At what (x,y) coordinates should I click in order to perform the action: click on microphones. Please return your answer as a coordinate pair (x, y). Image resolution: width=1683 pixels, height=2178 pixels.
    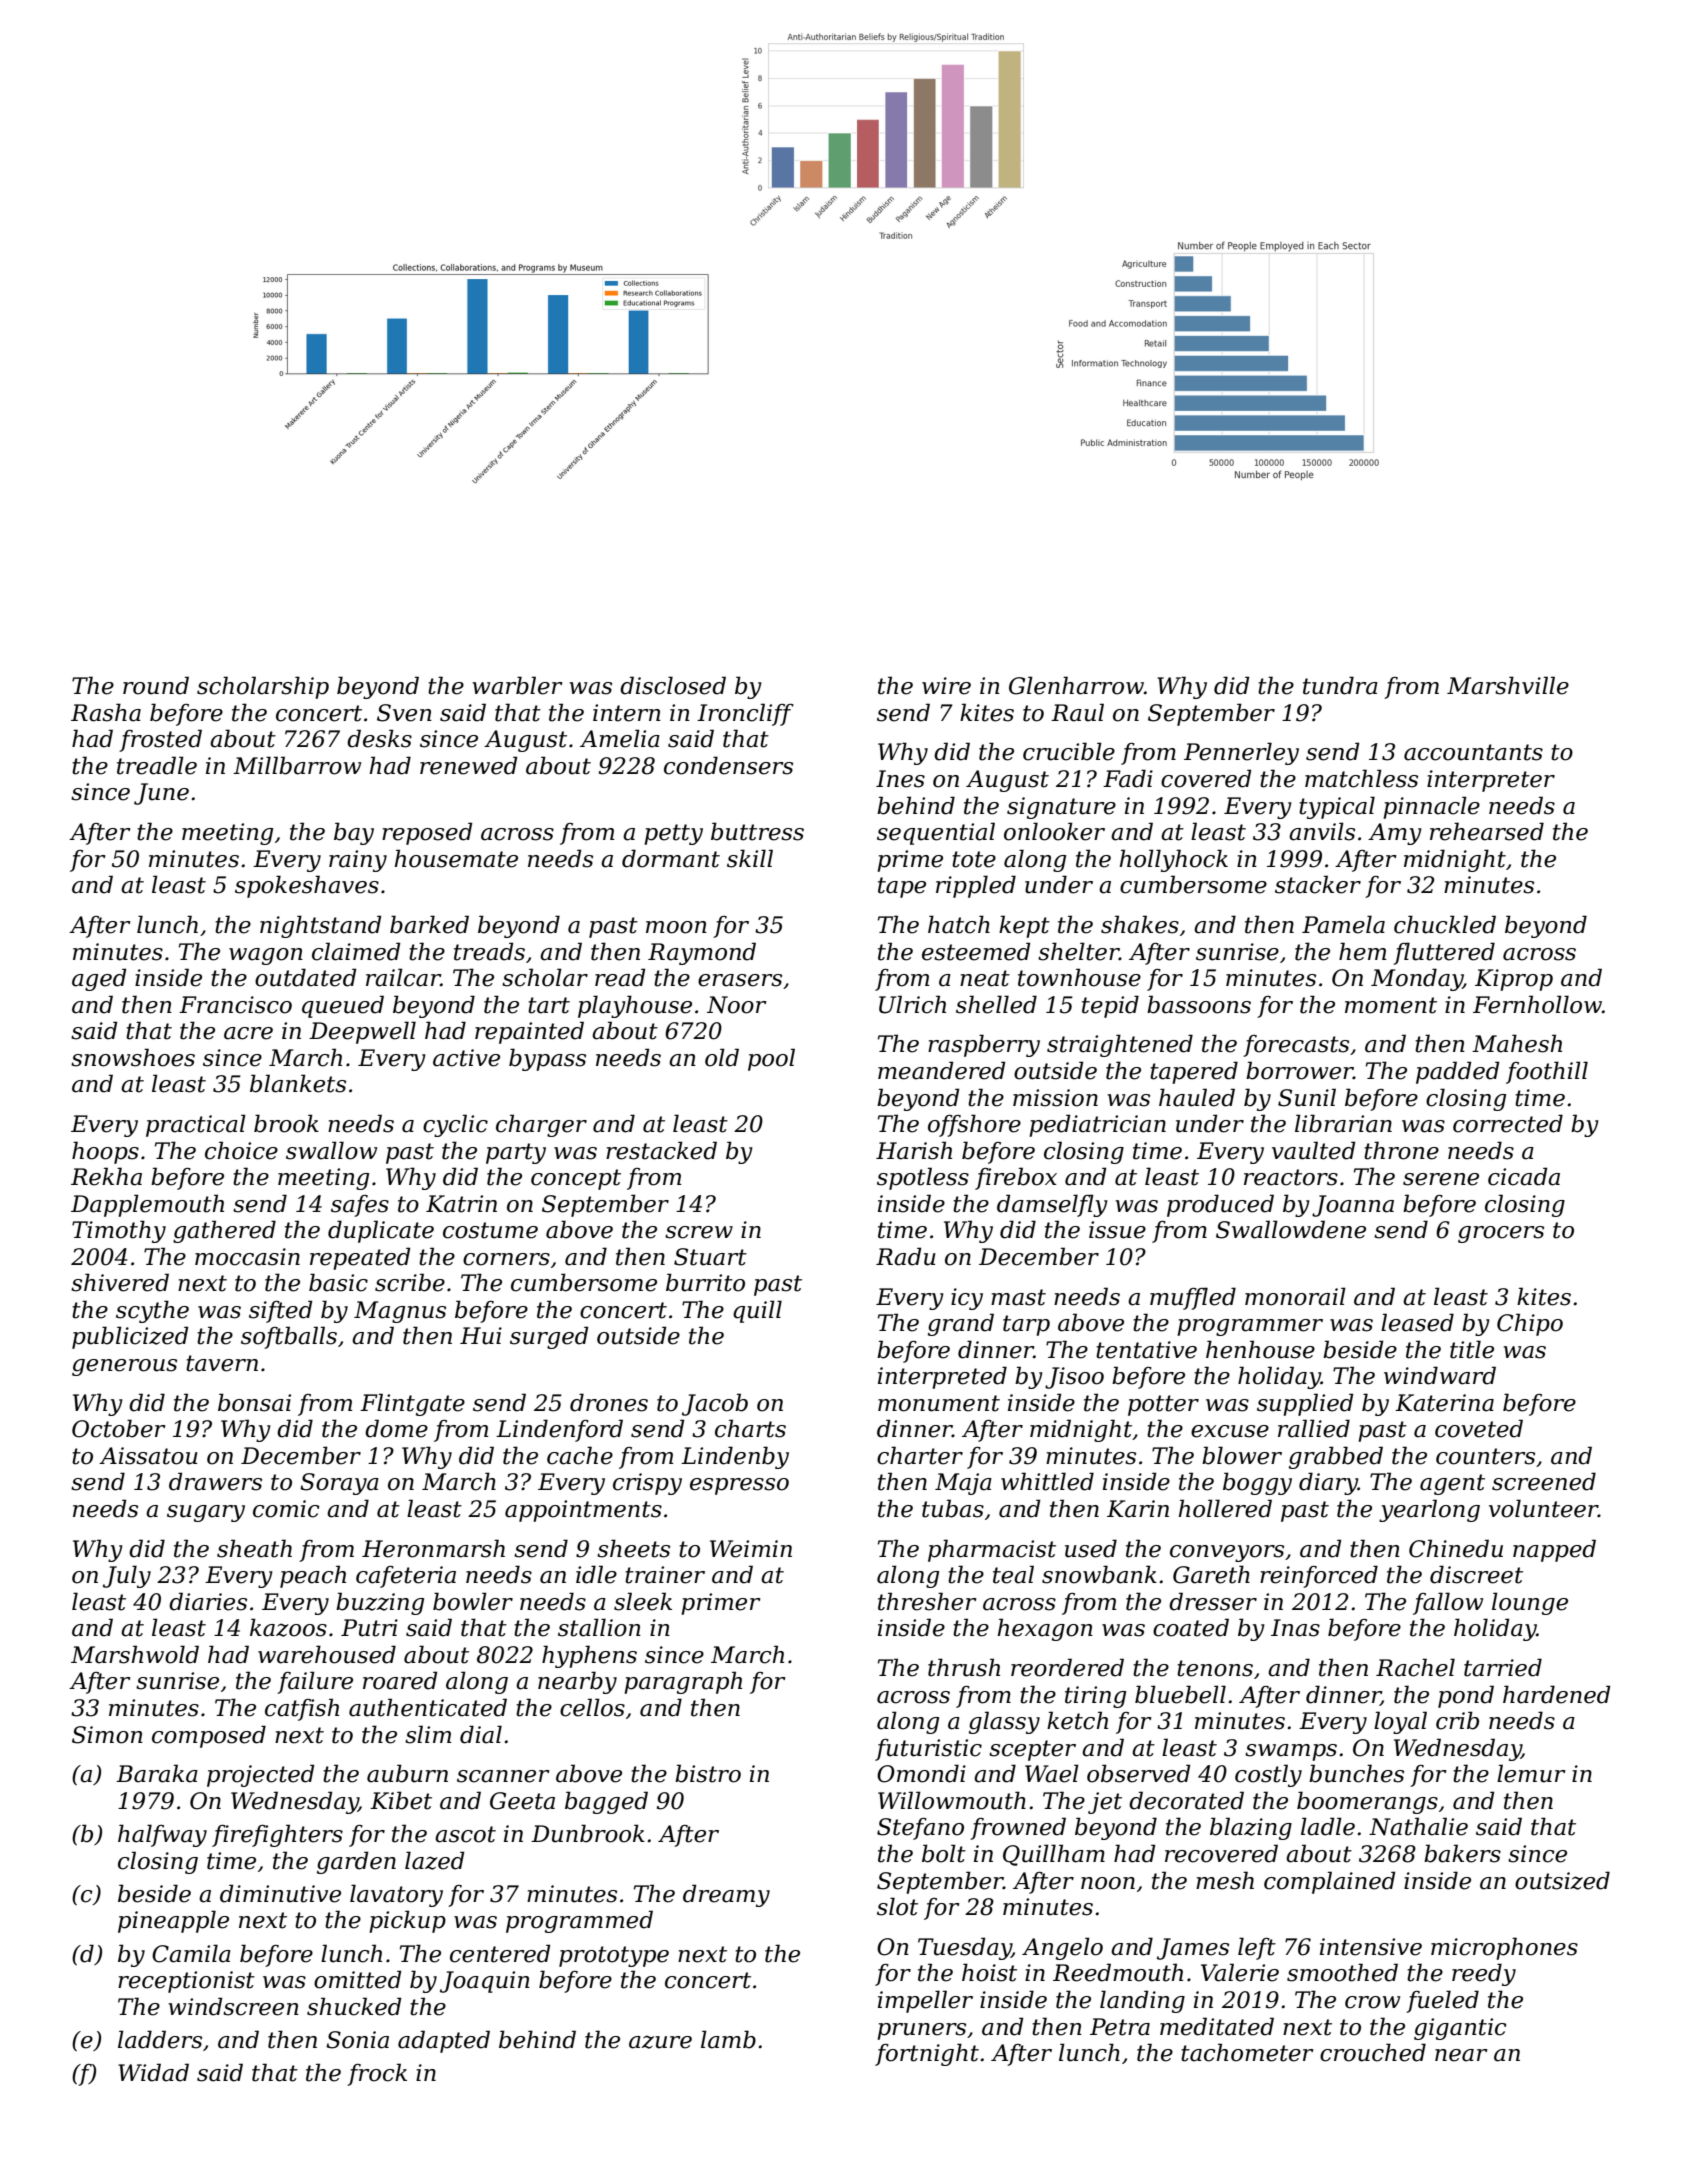
    Looking at the image, I should click on (1504, 1948).
